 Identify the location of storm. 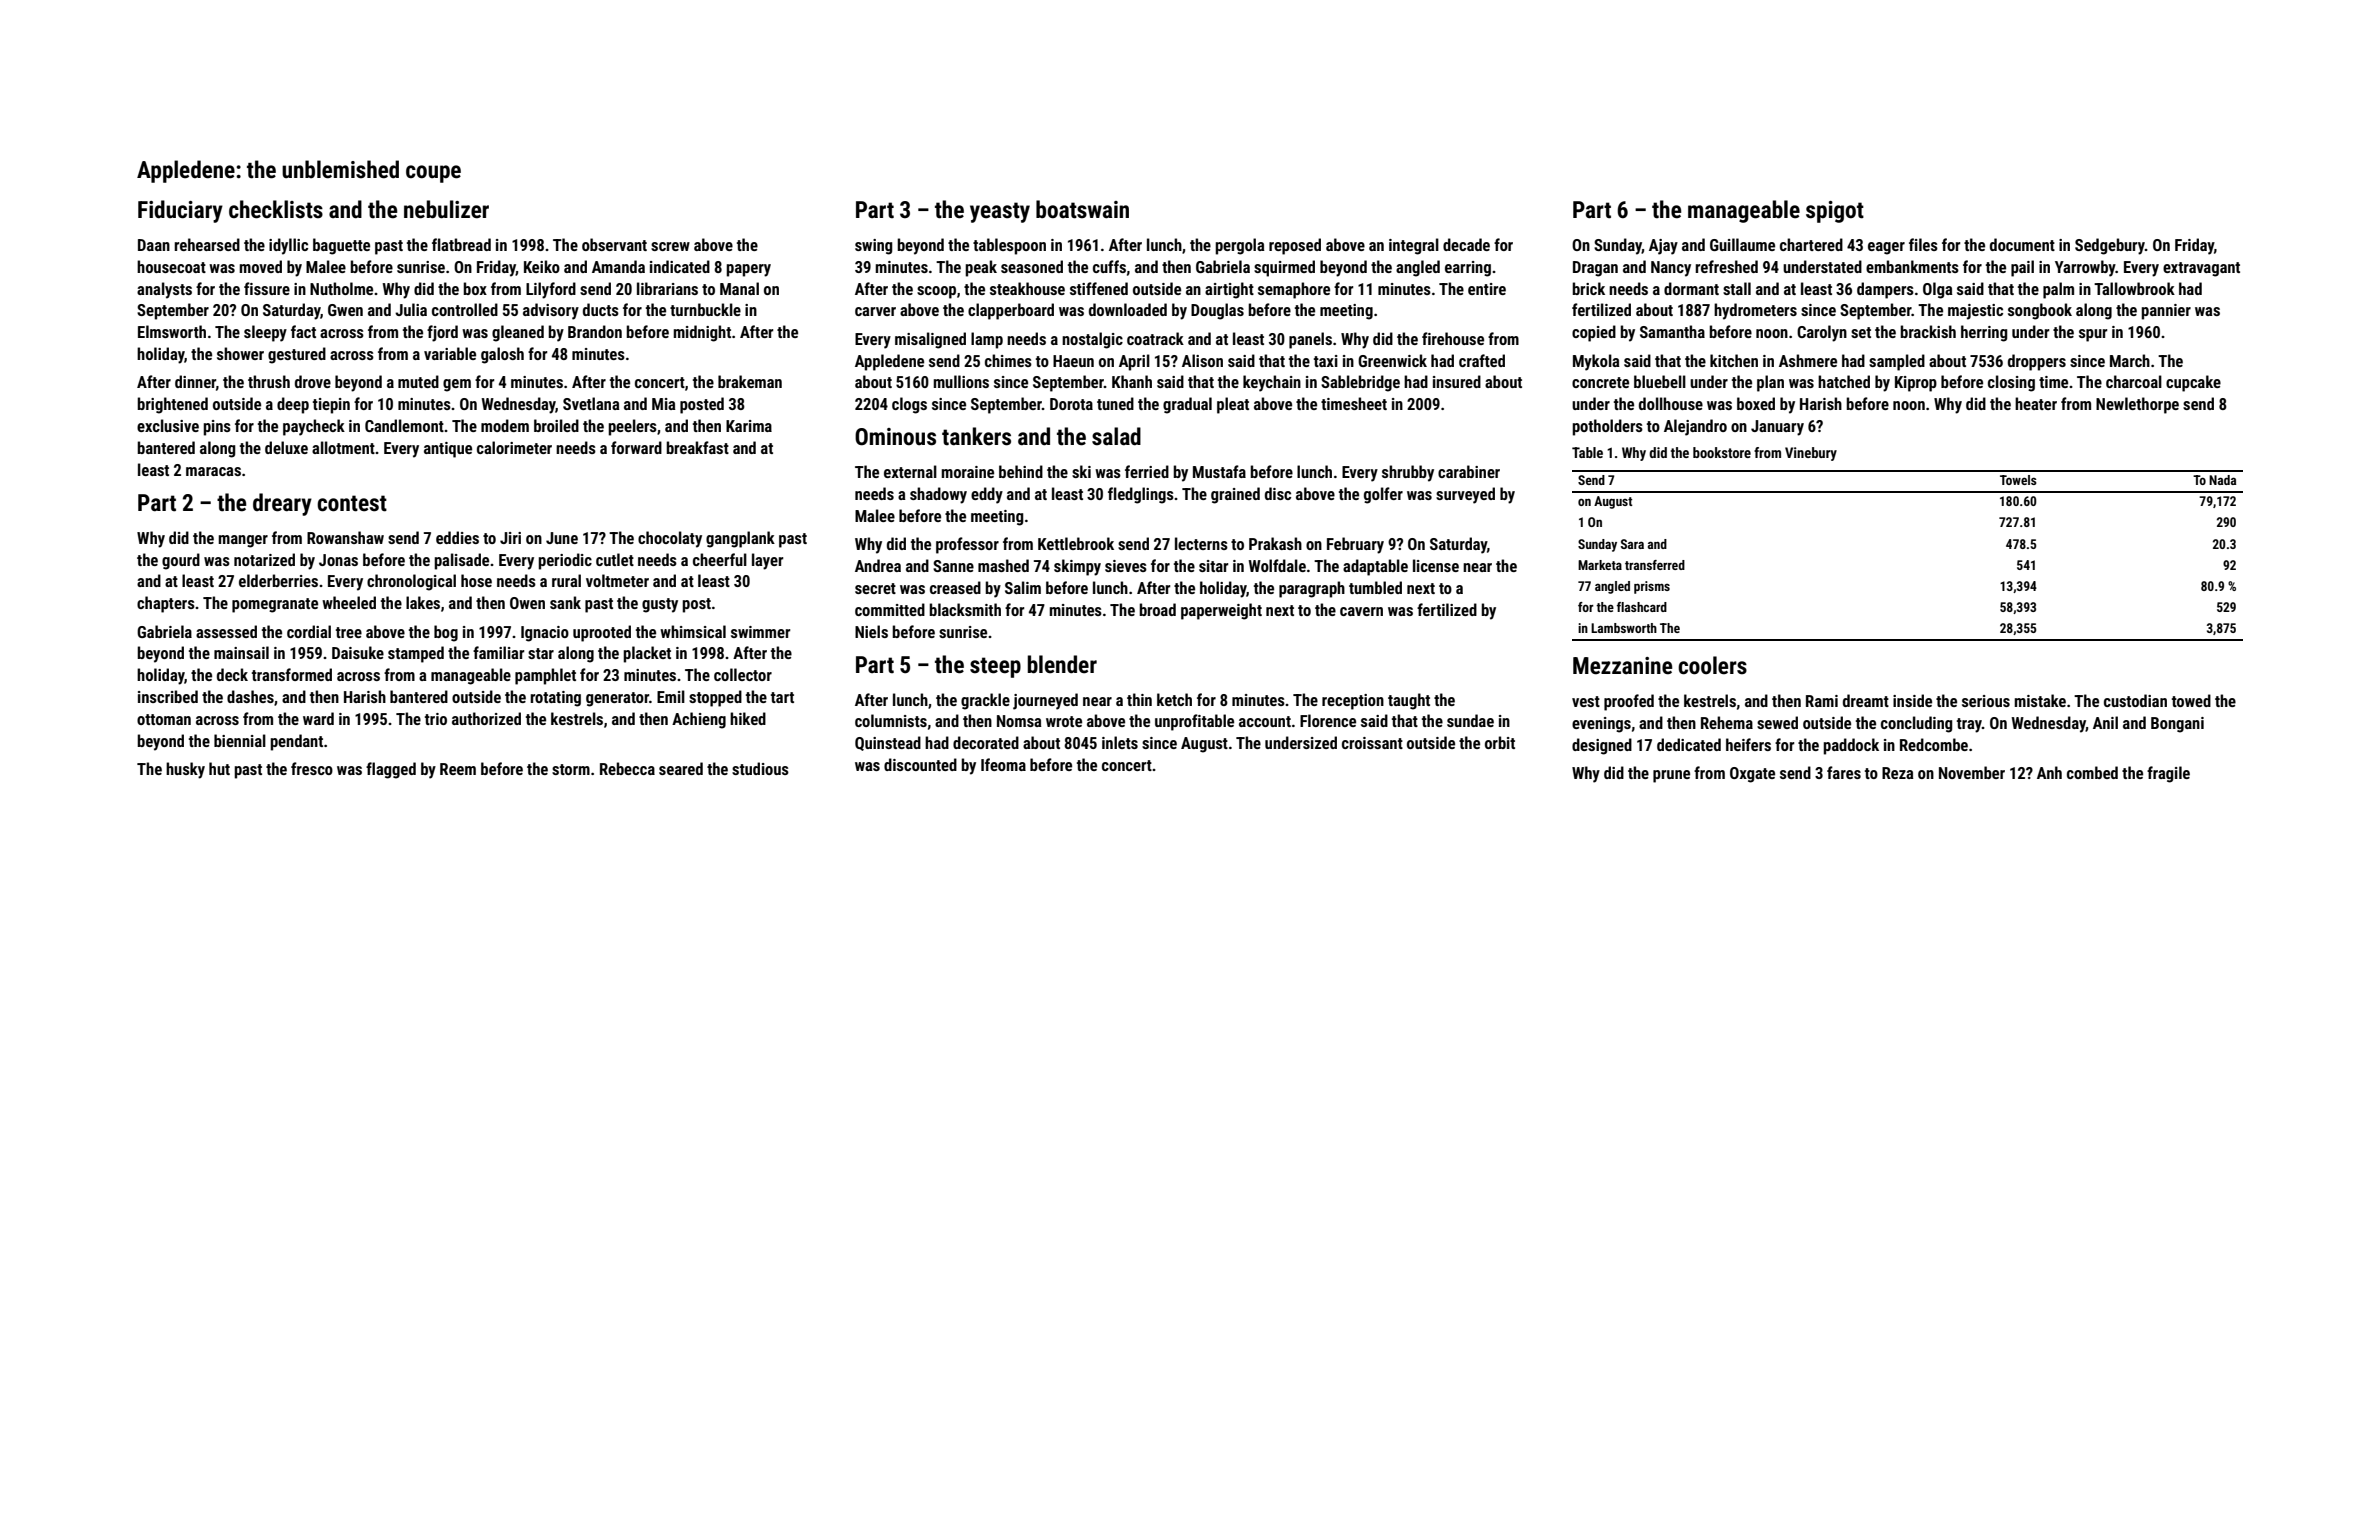
(571, 769).
